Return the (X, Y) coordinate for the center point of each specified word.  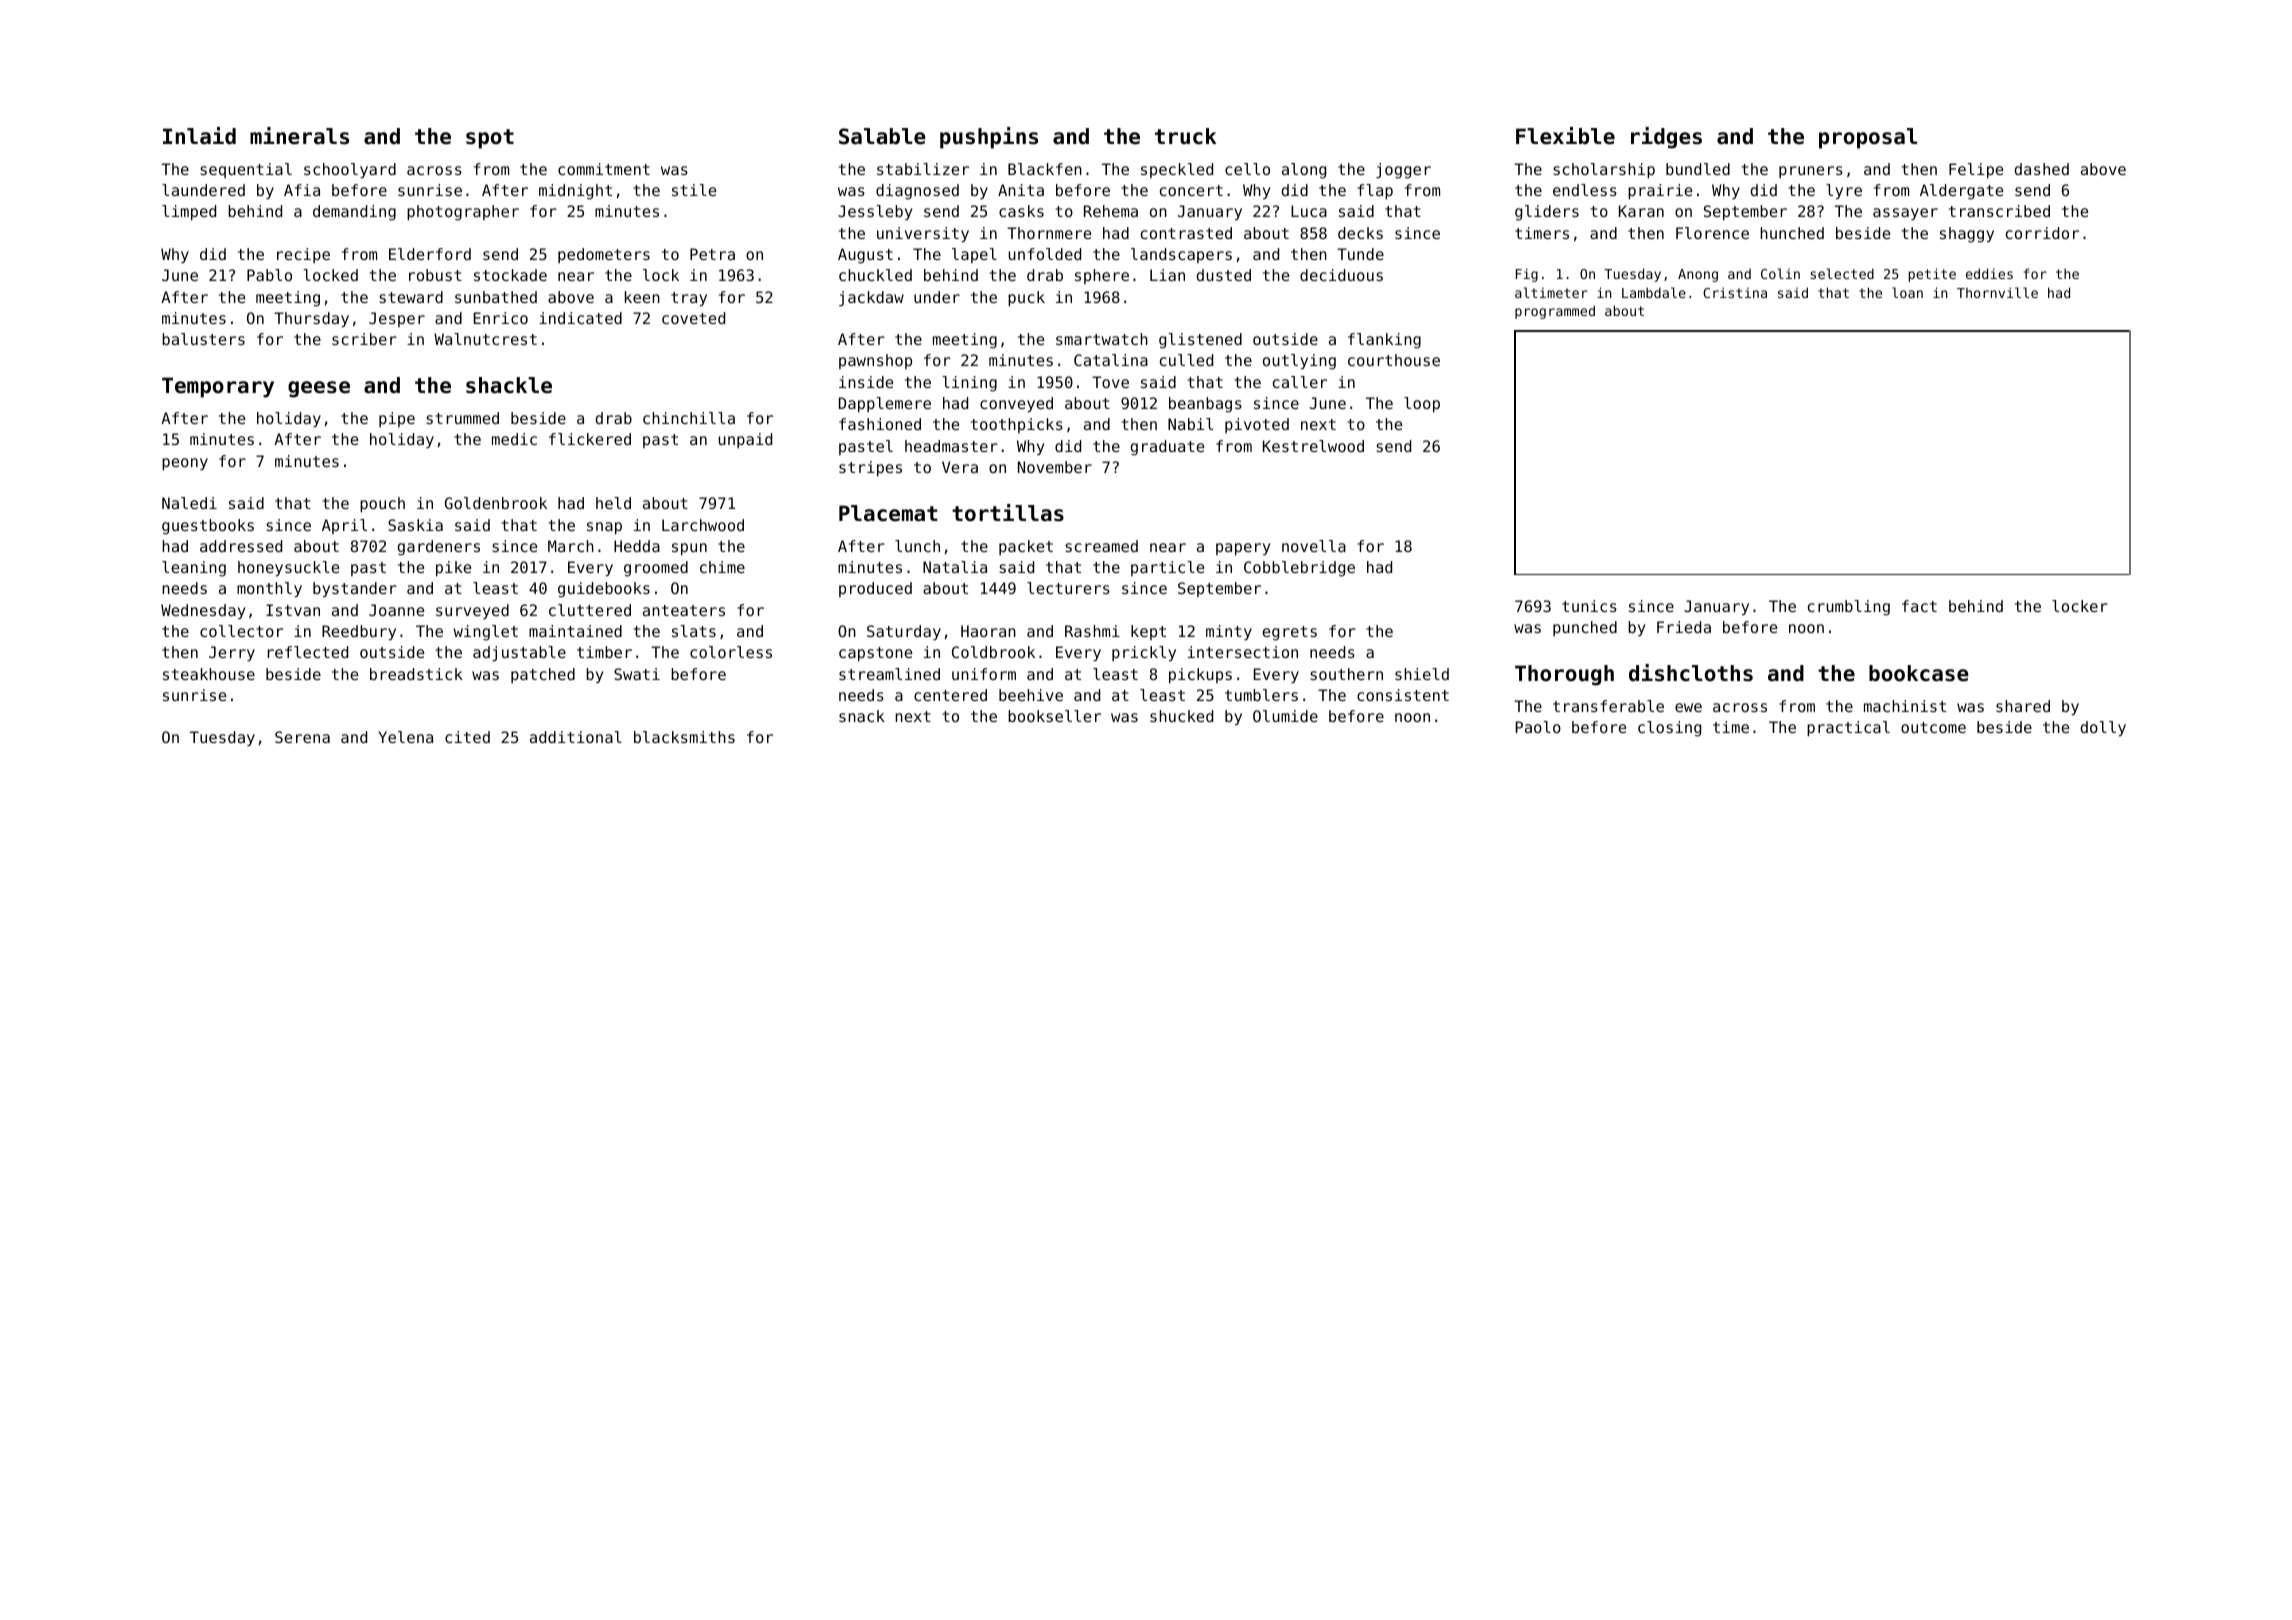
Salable (882, 136)
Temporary (218, 387)
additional (576, 737)
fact (1919, 606)
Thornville (1997, 292)
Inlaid (199, 136)
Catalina (1111, 360)
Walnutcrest (485, 339)
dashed (2041, 169)
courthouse (1394, 360)
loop (1422, 405)
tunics (1589, 606)
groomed (656, 569)
